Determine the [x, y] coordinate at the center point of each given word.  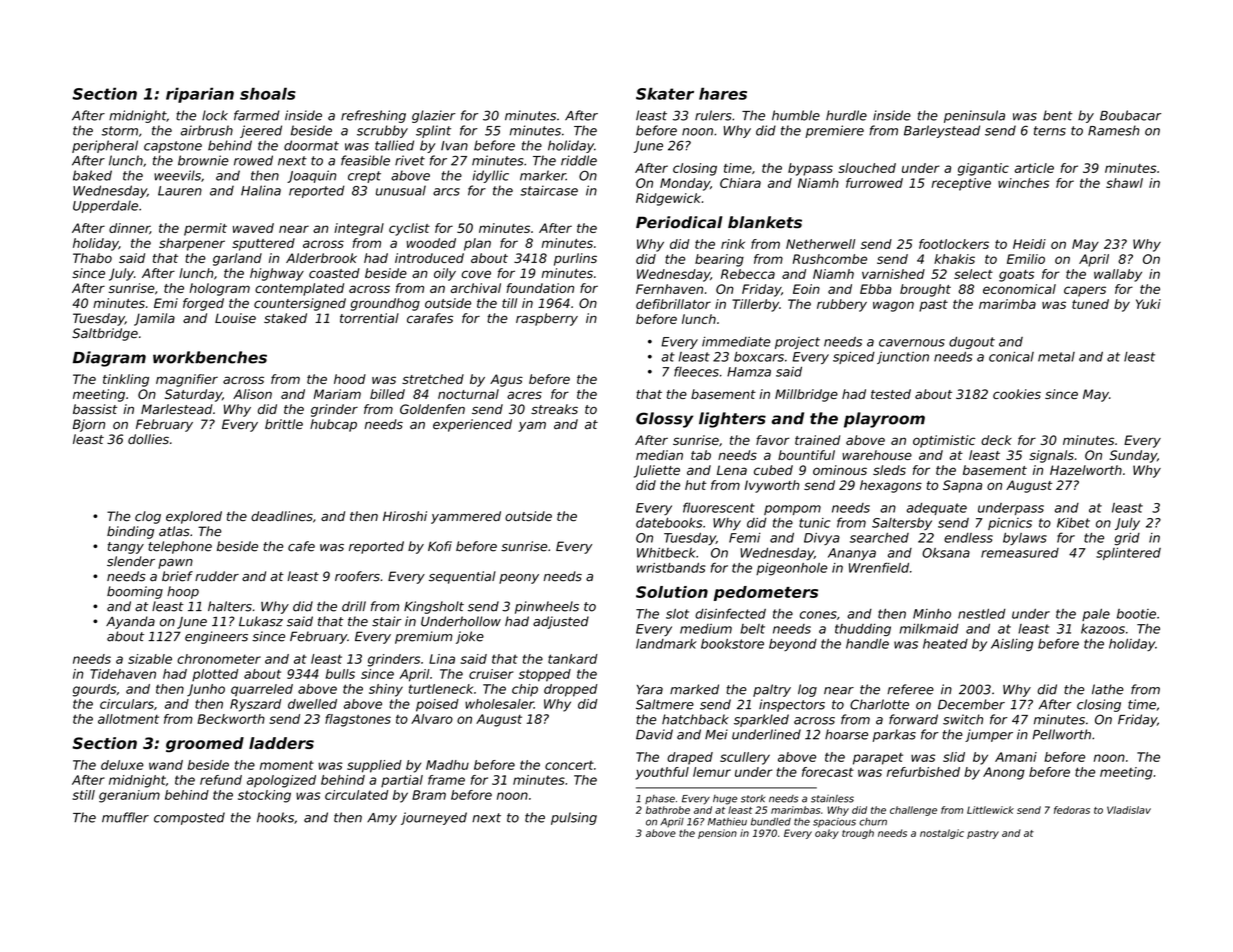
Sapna [962, 486]
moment [287, 765]
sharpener [192, 244]
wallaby [1118, 275]
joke [470, 637]
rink [733, 244]
